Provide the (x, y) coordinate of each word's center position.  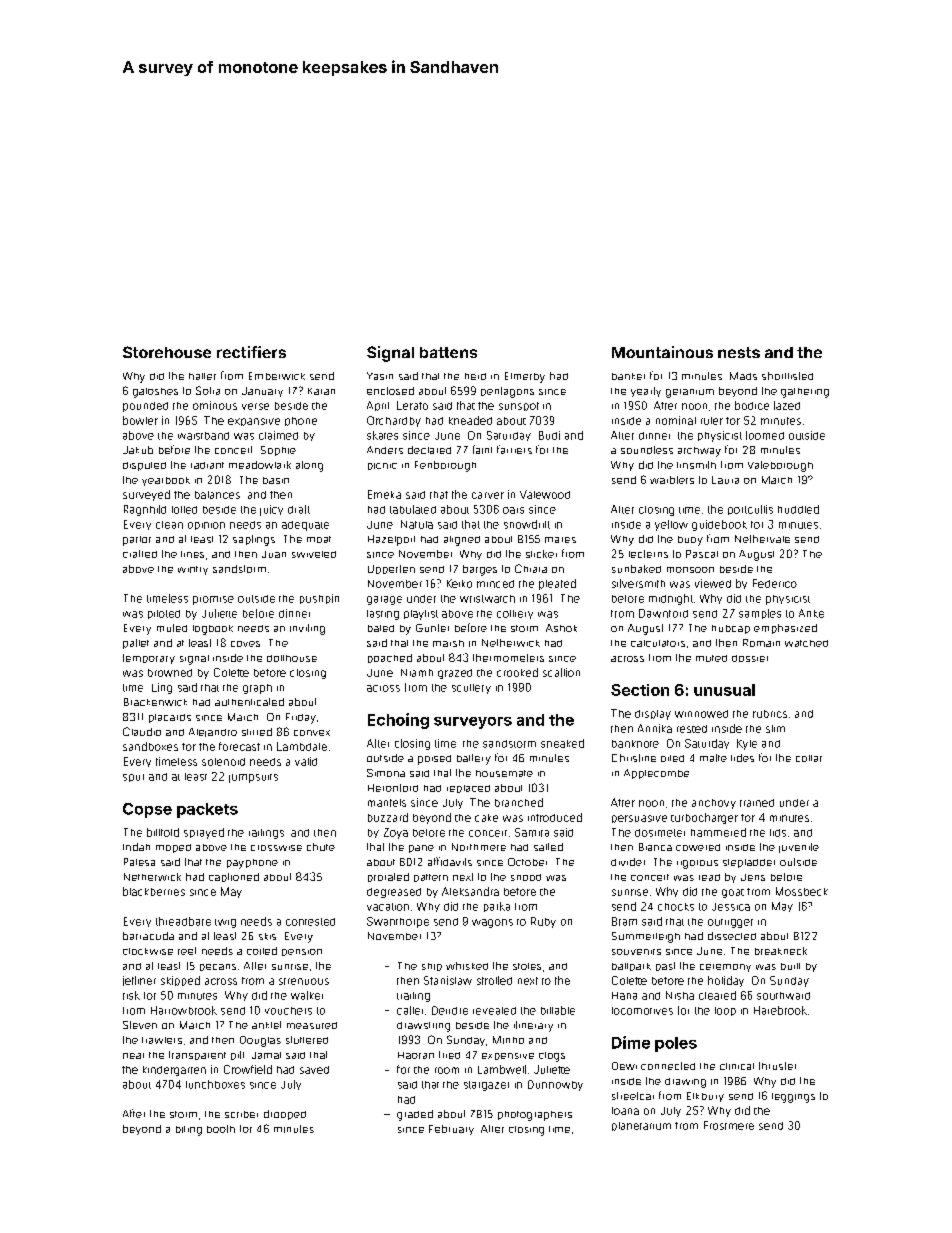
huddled (798, 509)
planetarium (641, 1126)
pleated (557, 584)
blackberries (154, 891)
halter (202, 376)
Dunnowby (555, 1085)
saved (314, 1070)
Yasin (380, 376)
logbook (213, 630)
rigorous (697, 864)
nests (739, 352)
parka (497, 907)
